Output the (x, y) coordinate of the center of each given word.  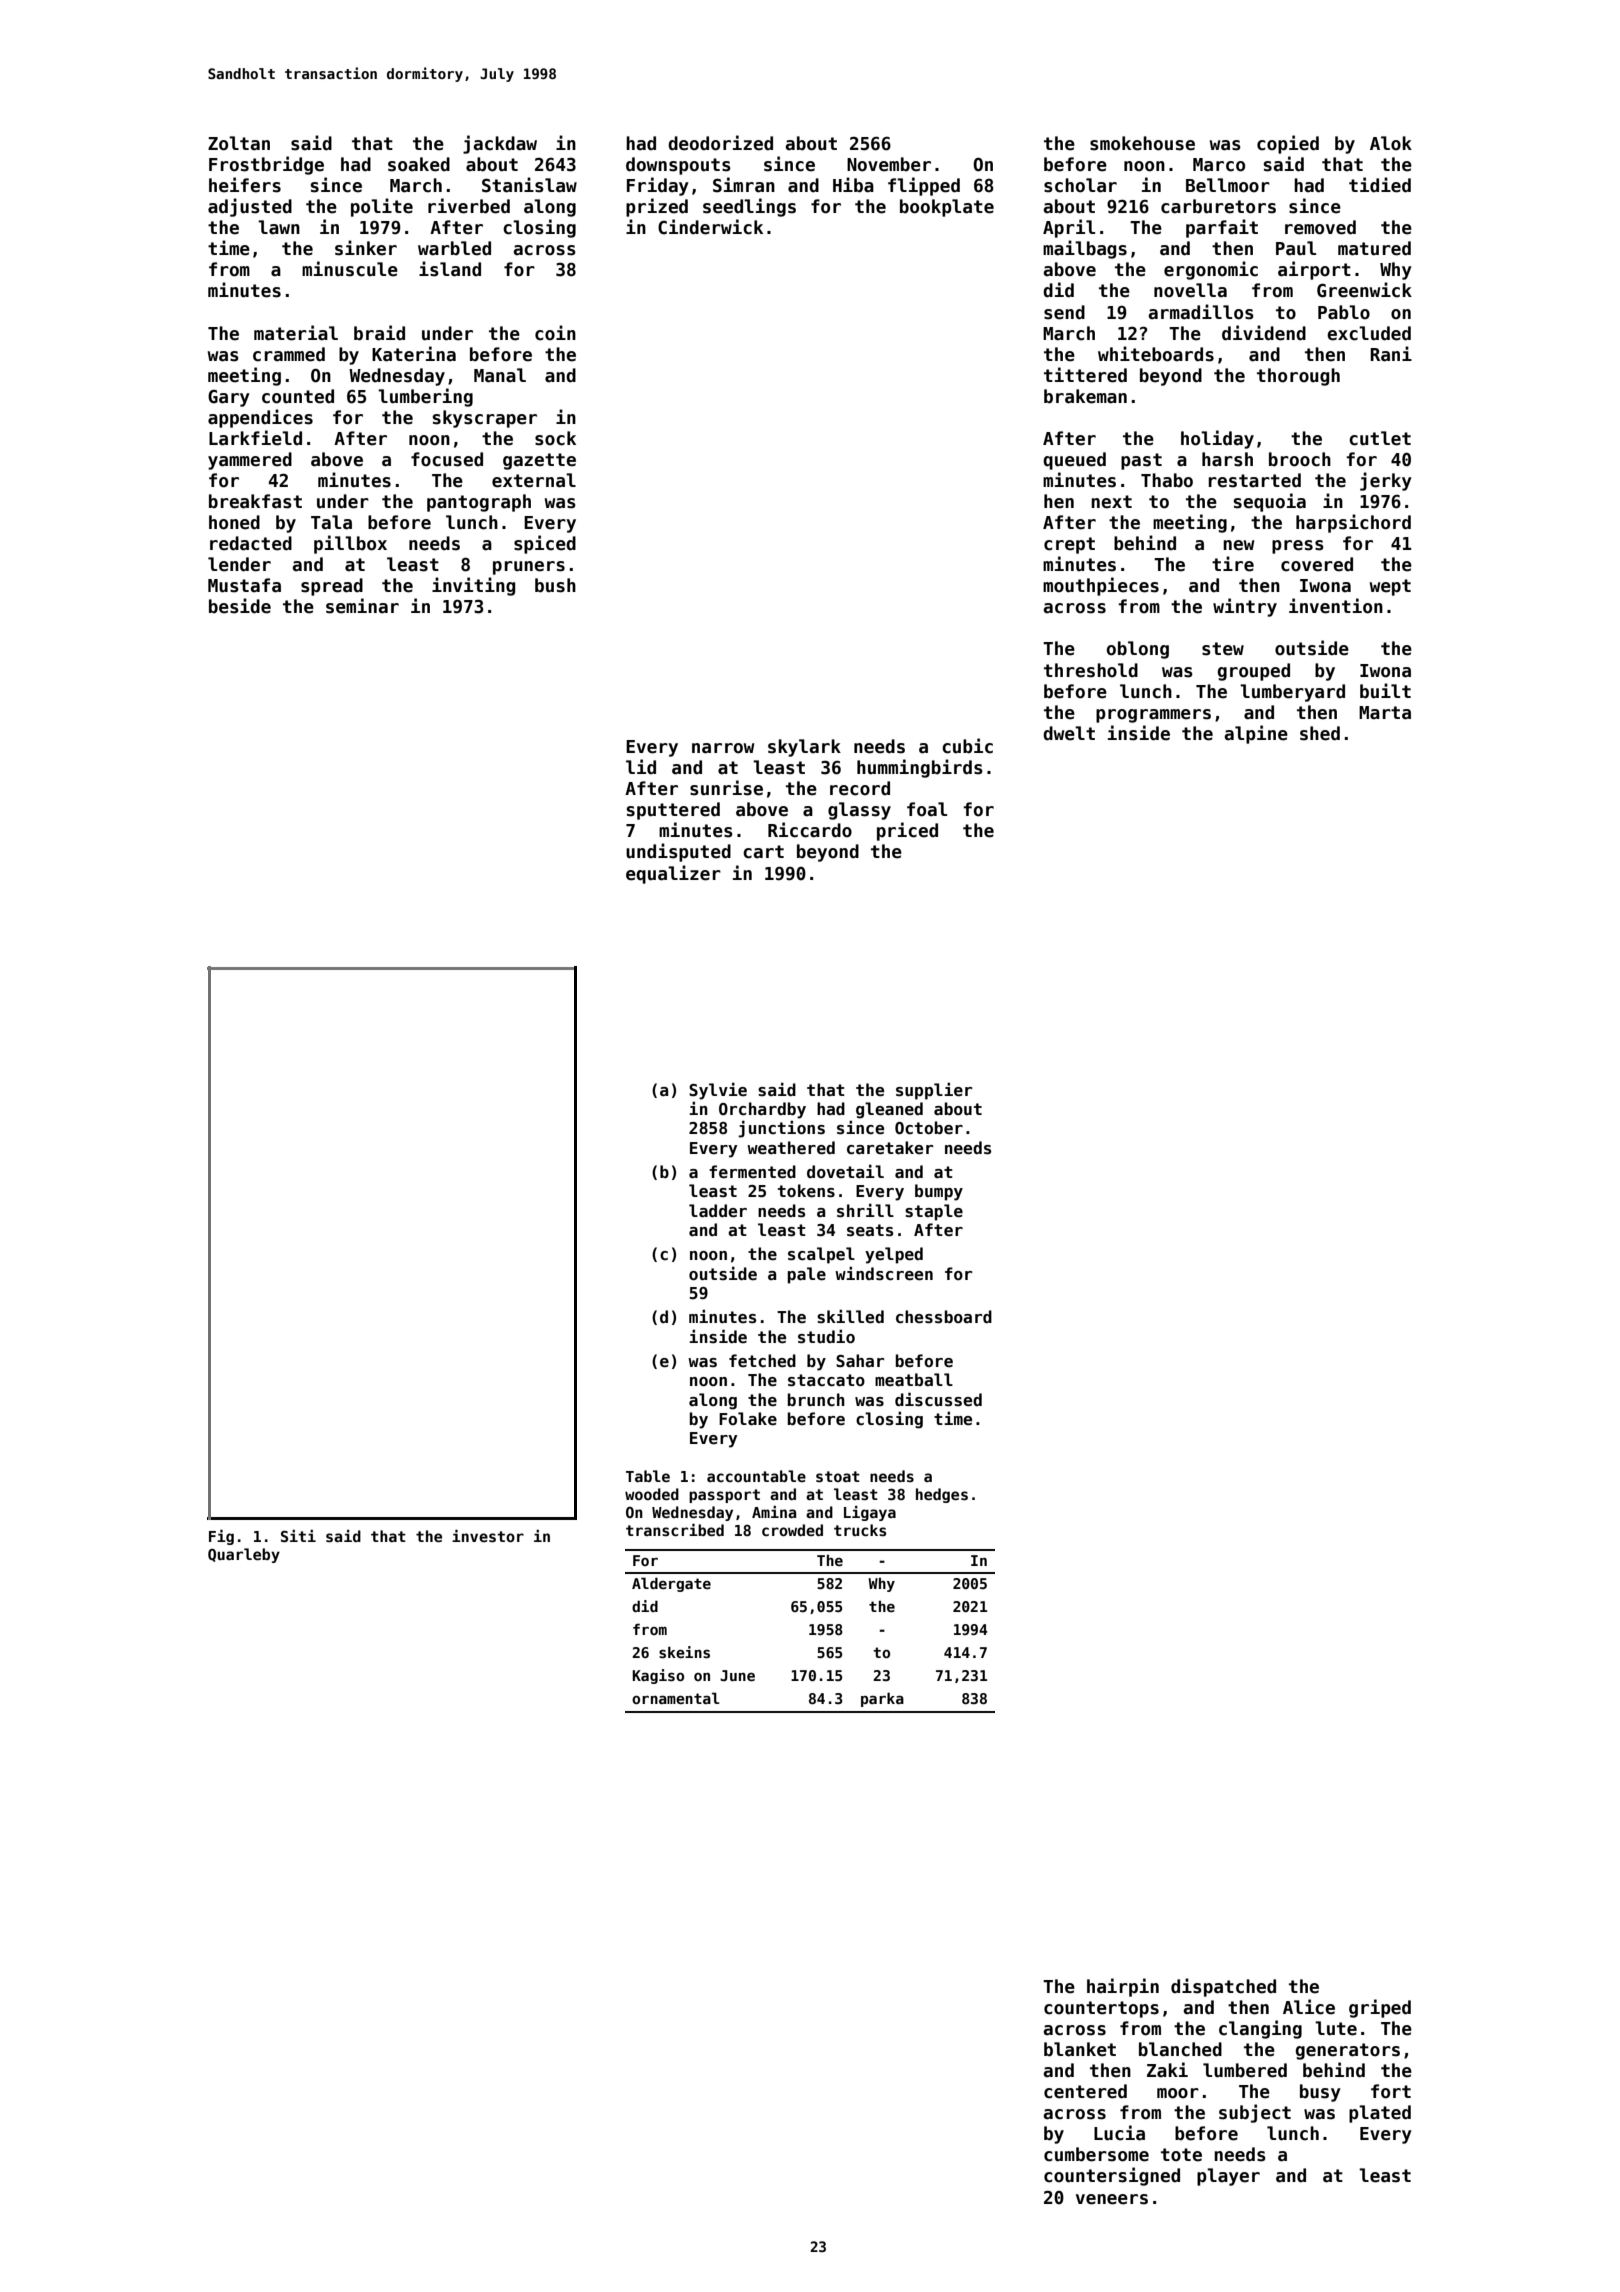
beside (240, 606)
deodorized (720, 143)
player (1228, 2177)
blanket (1080, 2049)
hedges (942, 1495)
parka (882, 1699)
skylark (804, 748)
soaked (419, 164)
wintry (1245, 607)
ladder (718, 1211)
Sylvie (718, 1091)
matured (1374, 248)
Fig (221, 1537)
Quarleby (244, 1555)
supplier (934, 1091)
